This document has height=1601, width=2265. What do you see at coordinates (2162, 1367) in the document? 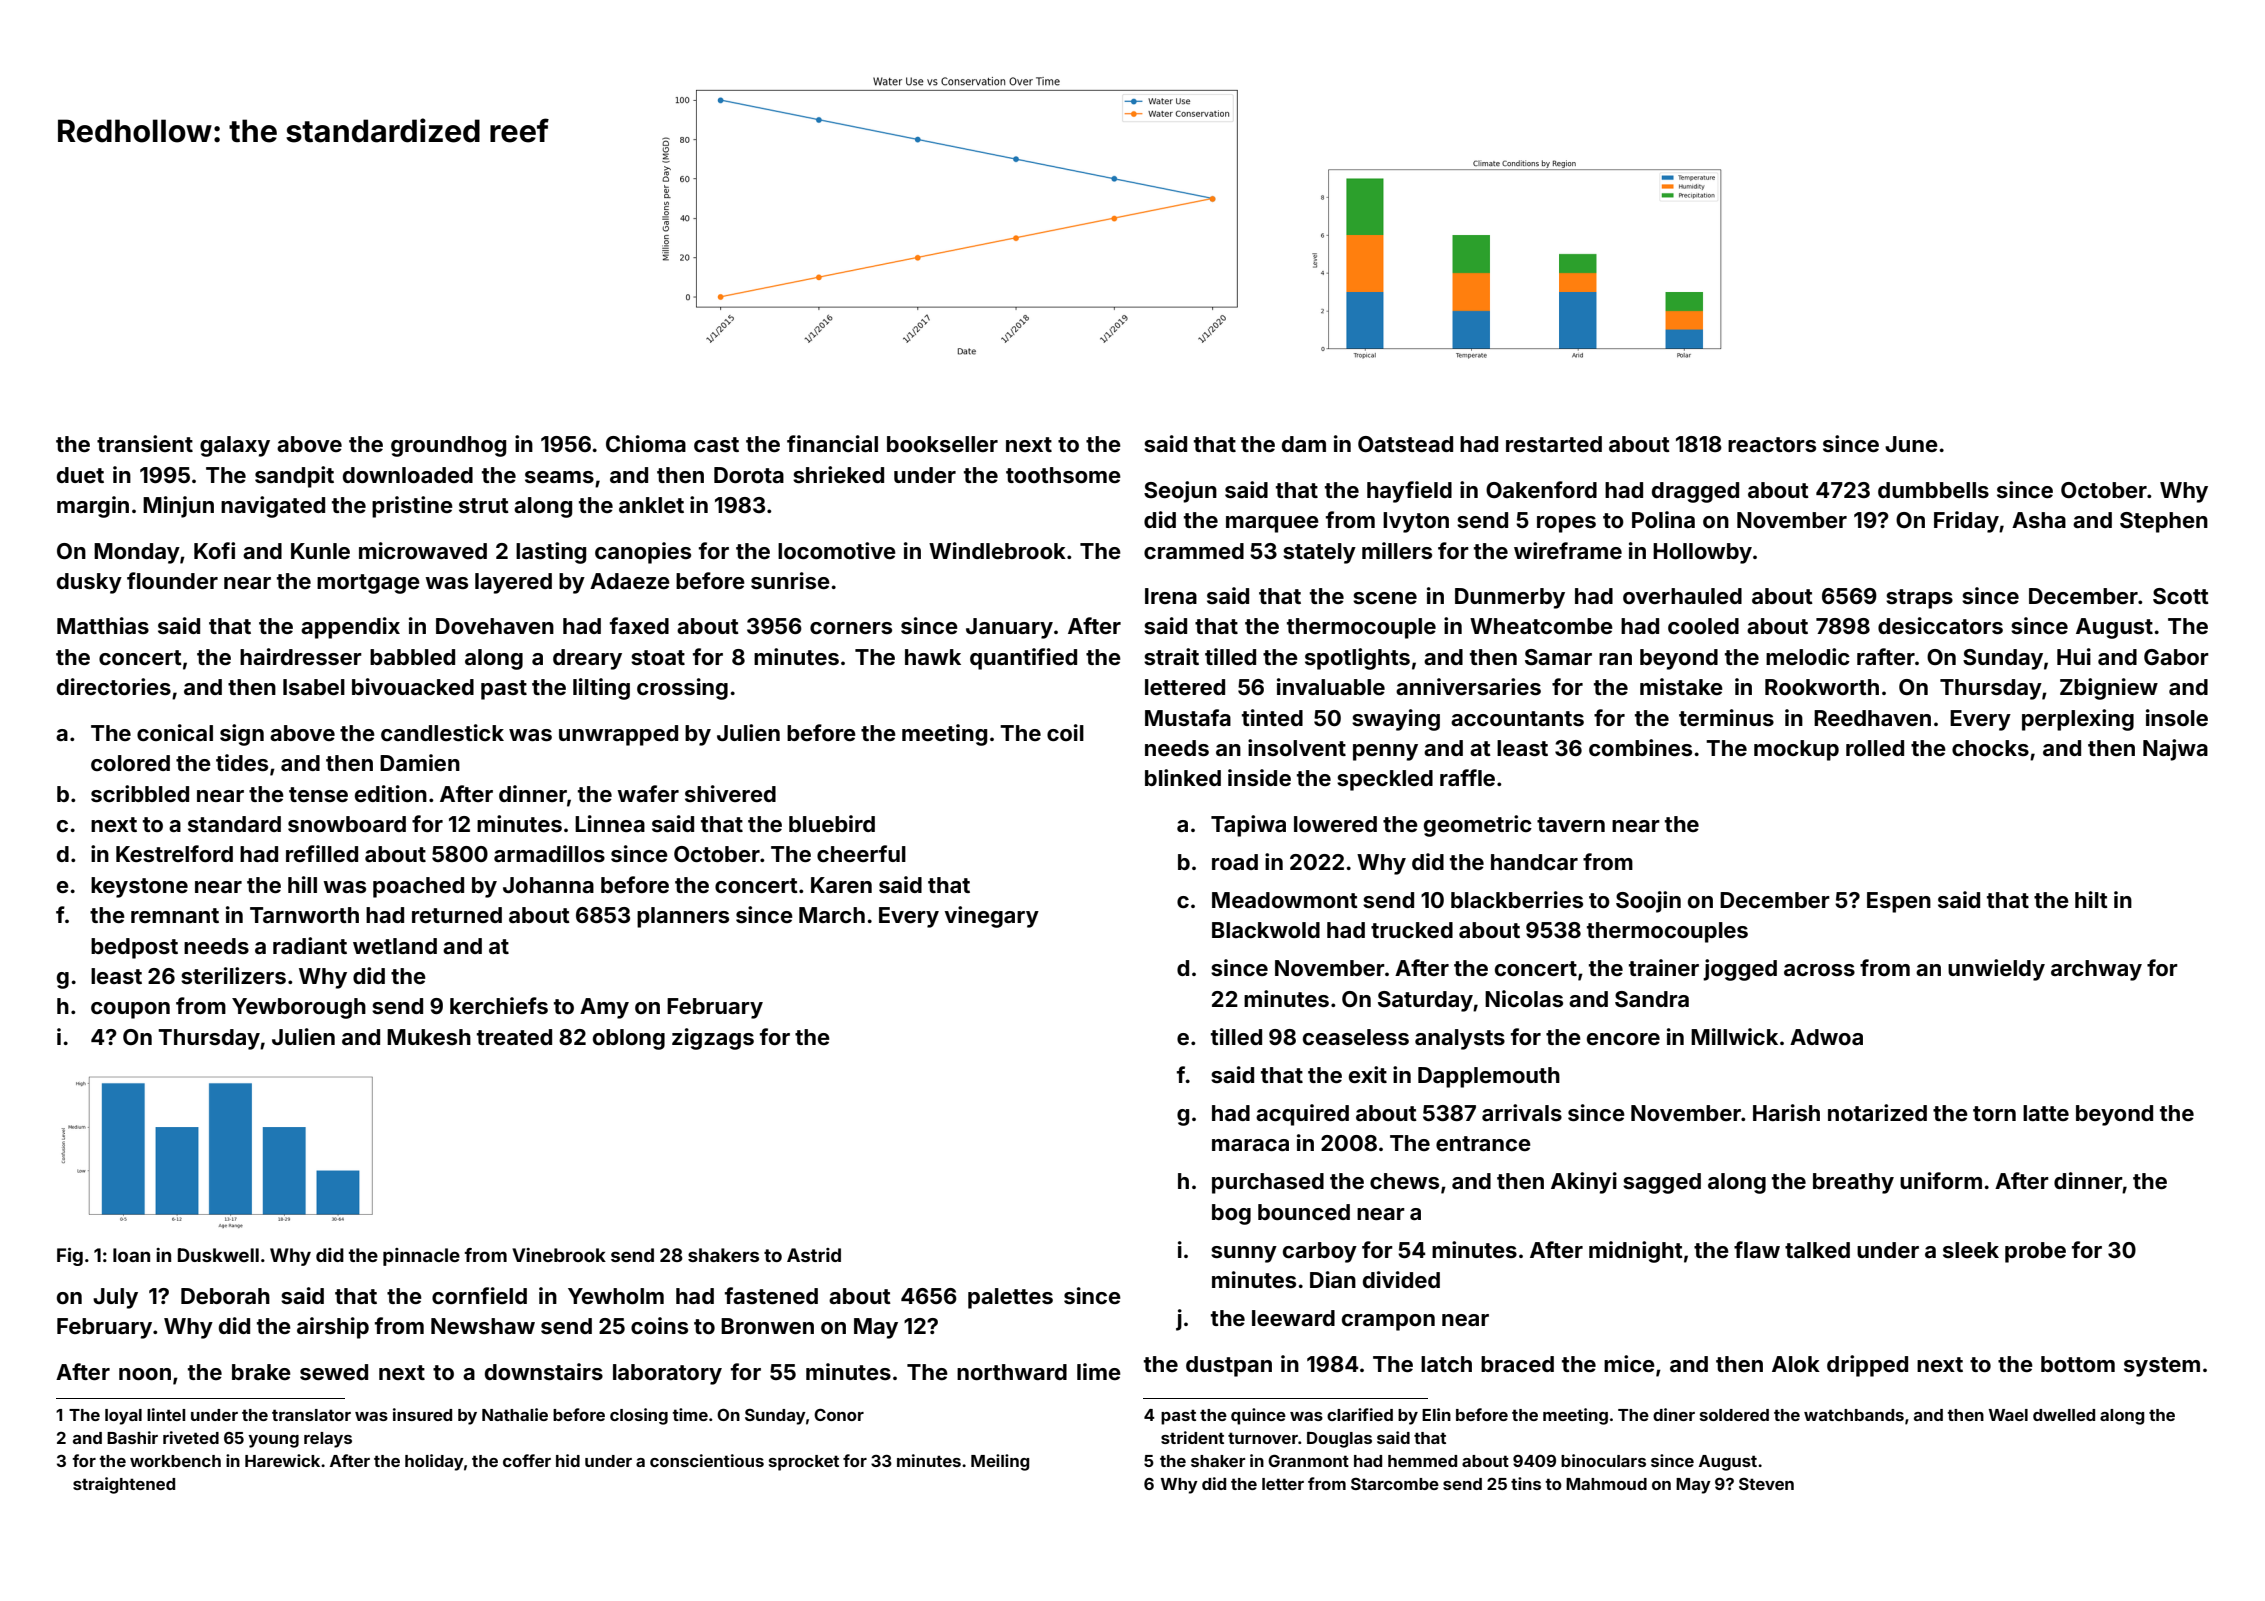
I see `system` at bounding box center [2162, 1367].
